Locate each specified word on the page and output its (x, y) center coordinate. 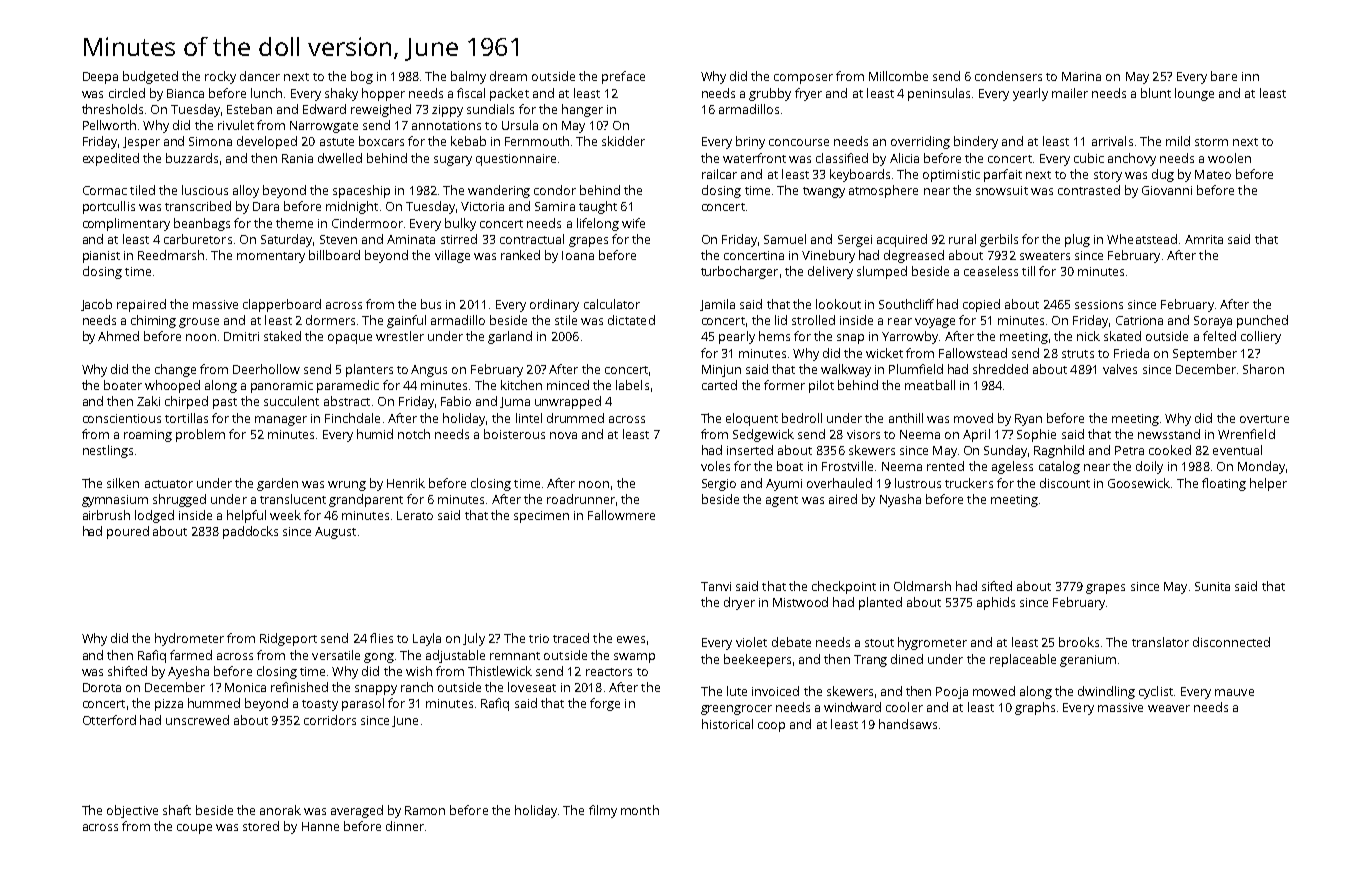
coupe (194, 829)
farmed (191, 655)
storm (1211, 142)
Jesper (141, 143)
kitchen (521, 385)
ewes (631, 639)
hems (774, 336)
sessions (1099, 304)
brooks (1079, 642)
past (225, 403)
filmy (603, 811)
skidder (623, 141)
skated (1122, 336)
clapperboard (282, 305)
